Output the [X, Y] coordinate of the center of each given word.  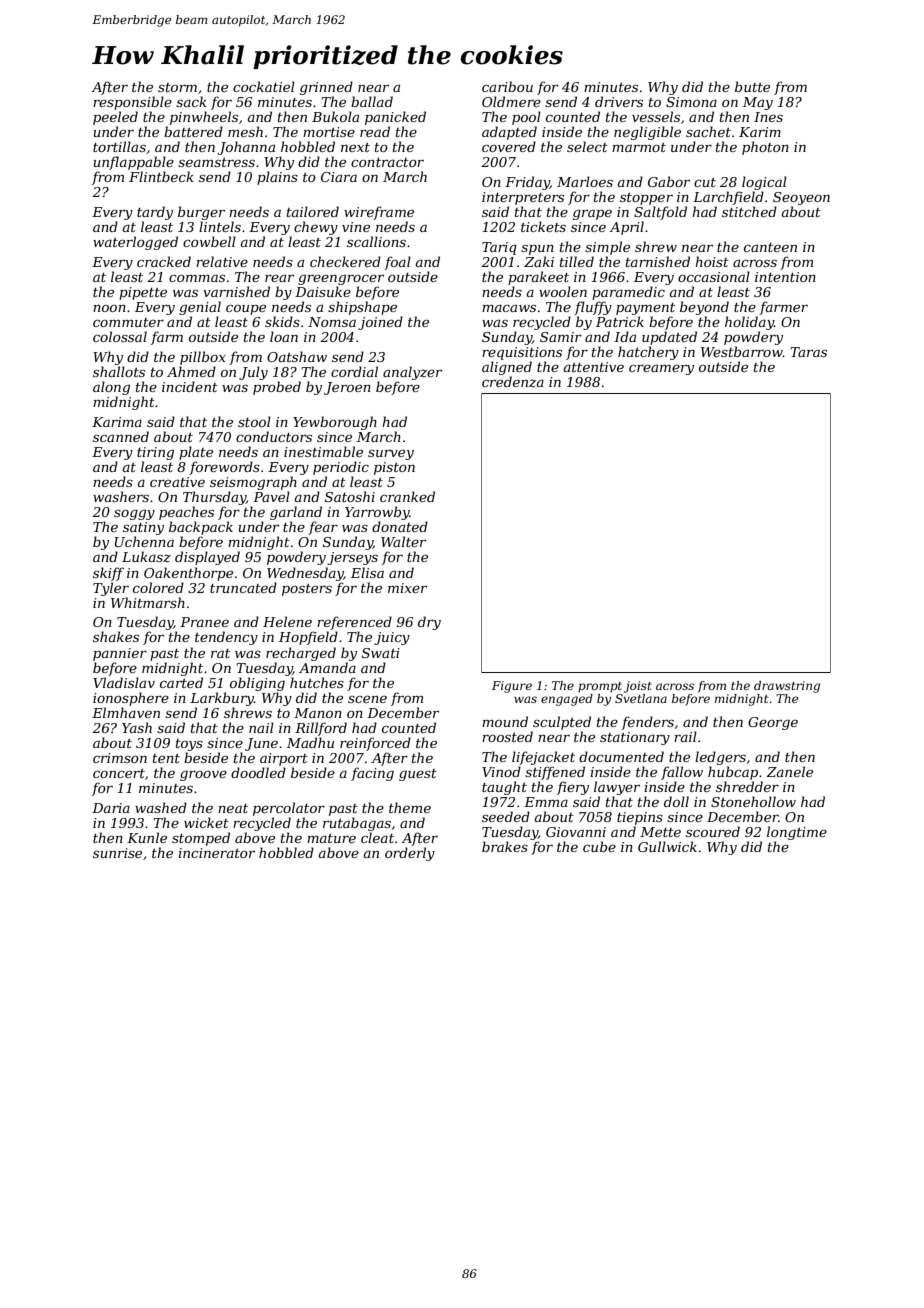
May [758, 103]
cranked [407, 496]
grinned [326, 88]
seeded [506, 816]
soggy [134, 514]
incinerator [216, 853]
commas [197, 278]
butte [752, 86]
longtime [797, 833]
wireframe [379, 213]
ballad [372, 101]
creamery [661, 369]
